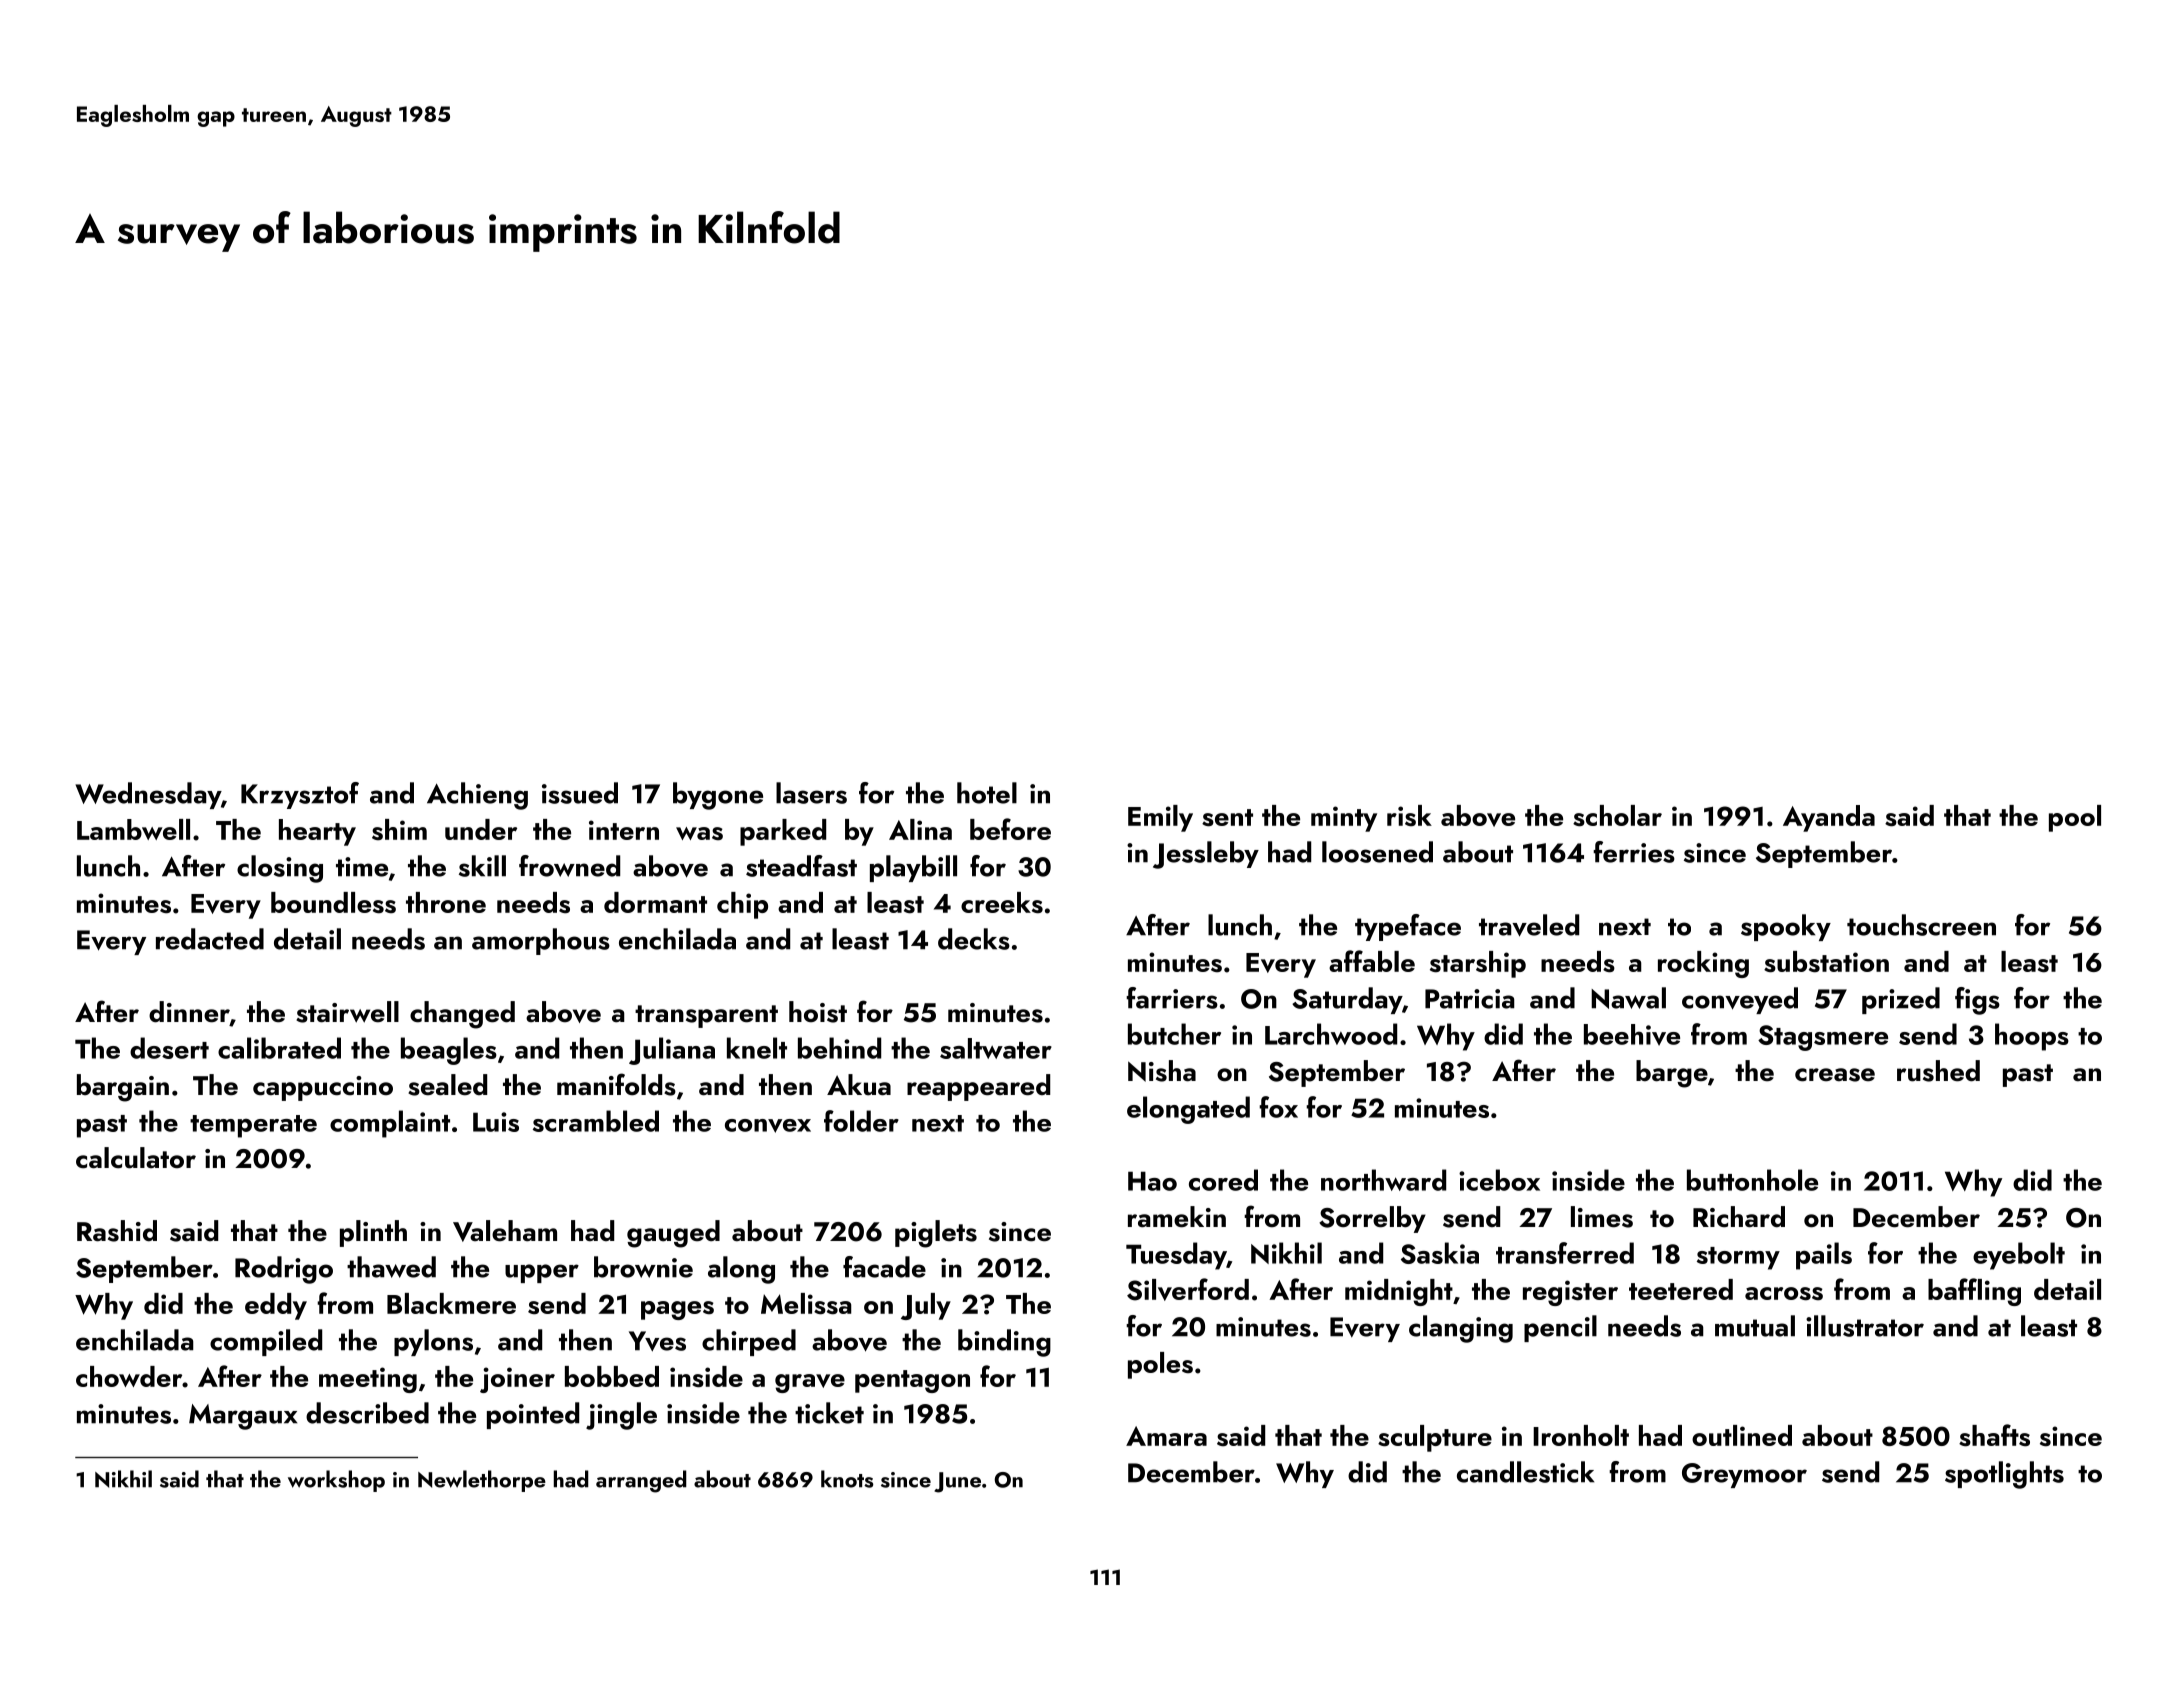 The width and height of the screenshot is (2178, 1683). What do you see at coordinates (482, 1481) in the screenshot?
I see `Newlethorpe` at bounding box center [482, 1481].
